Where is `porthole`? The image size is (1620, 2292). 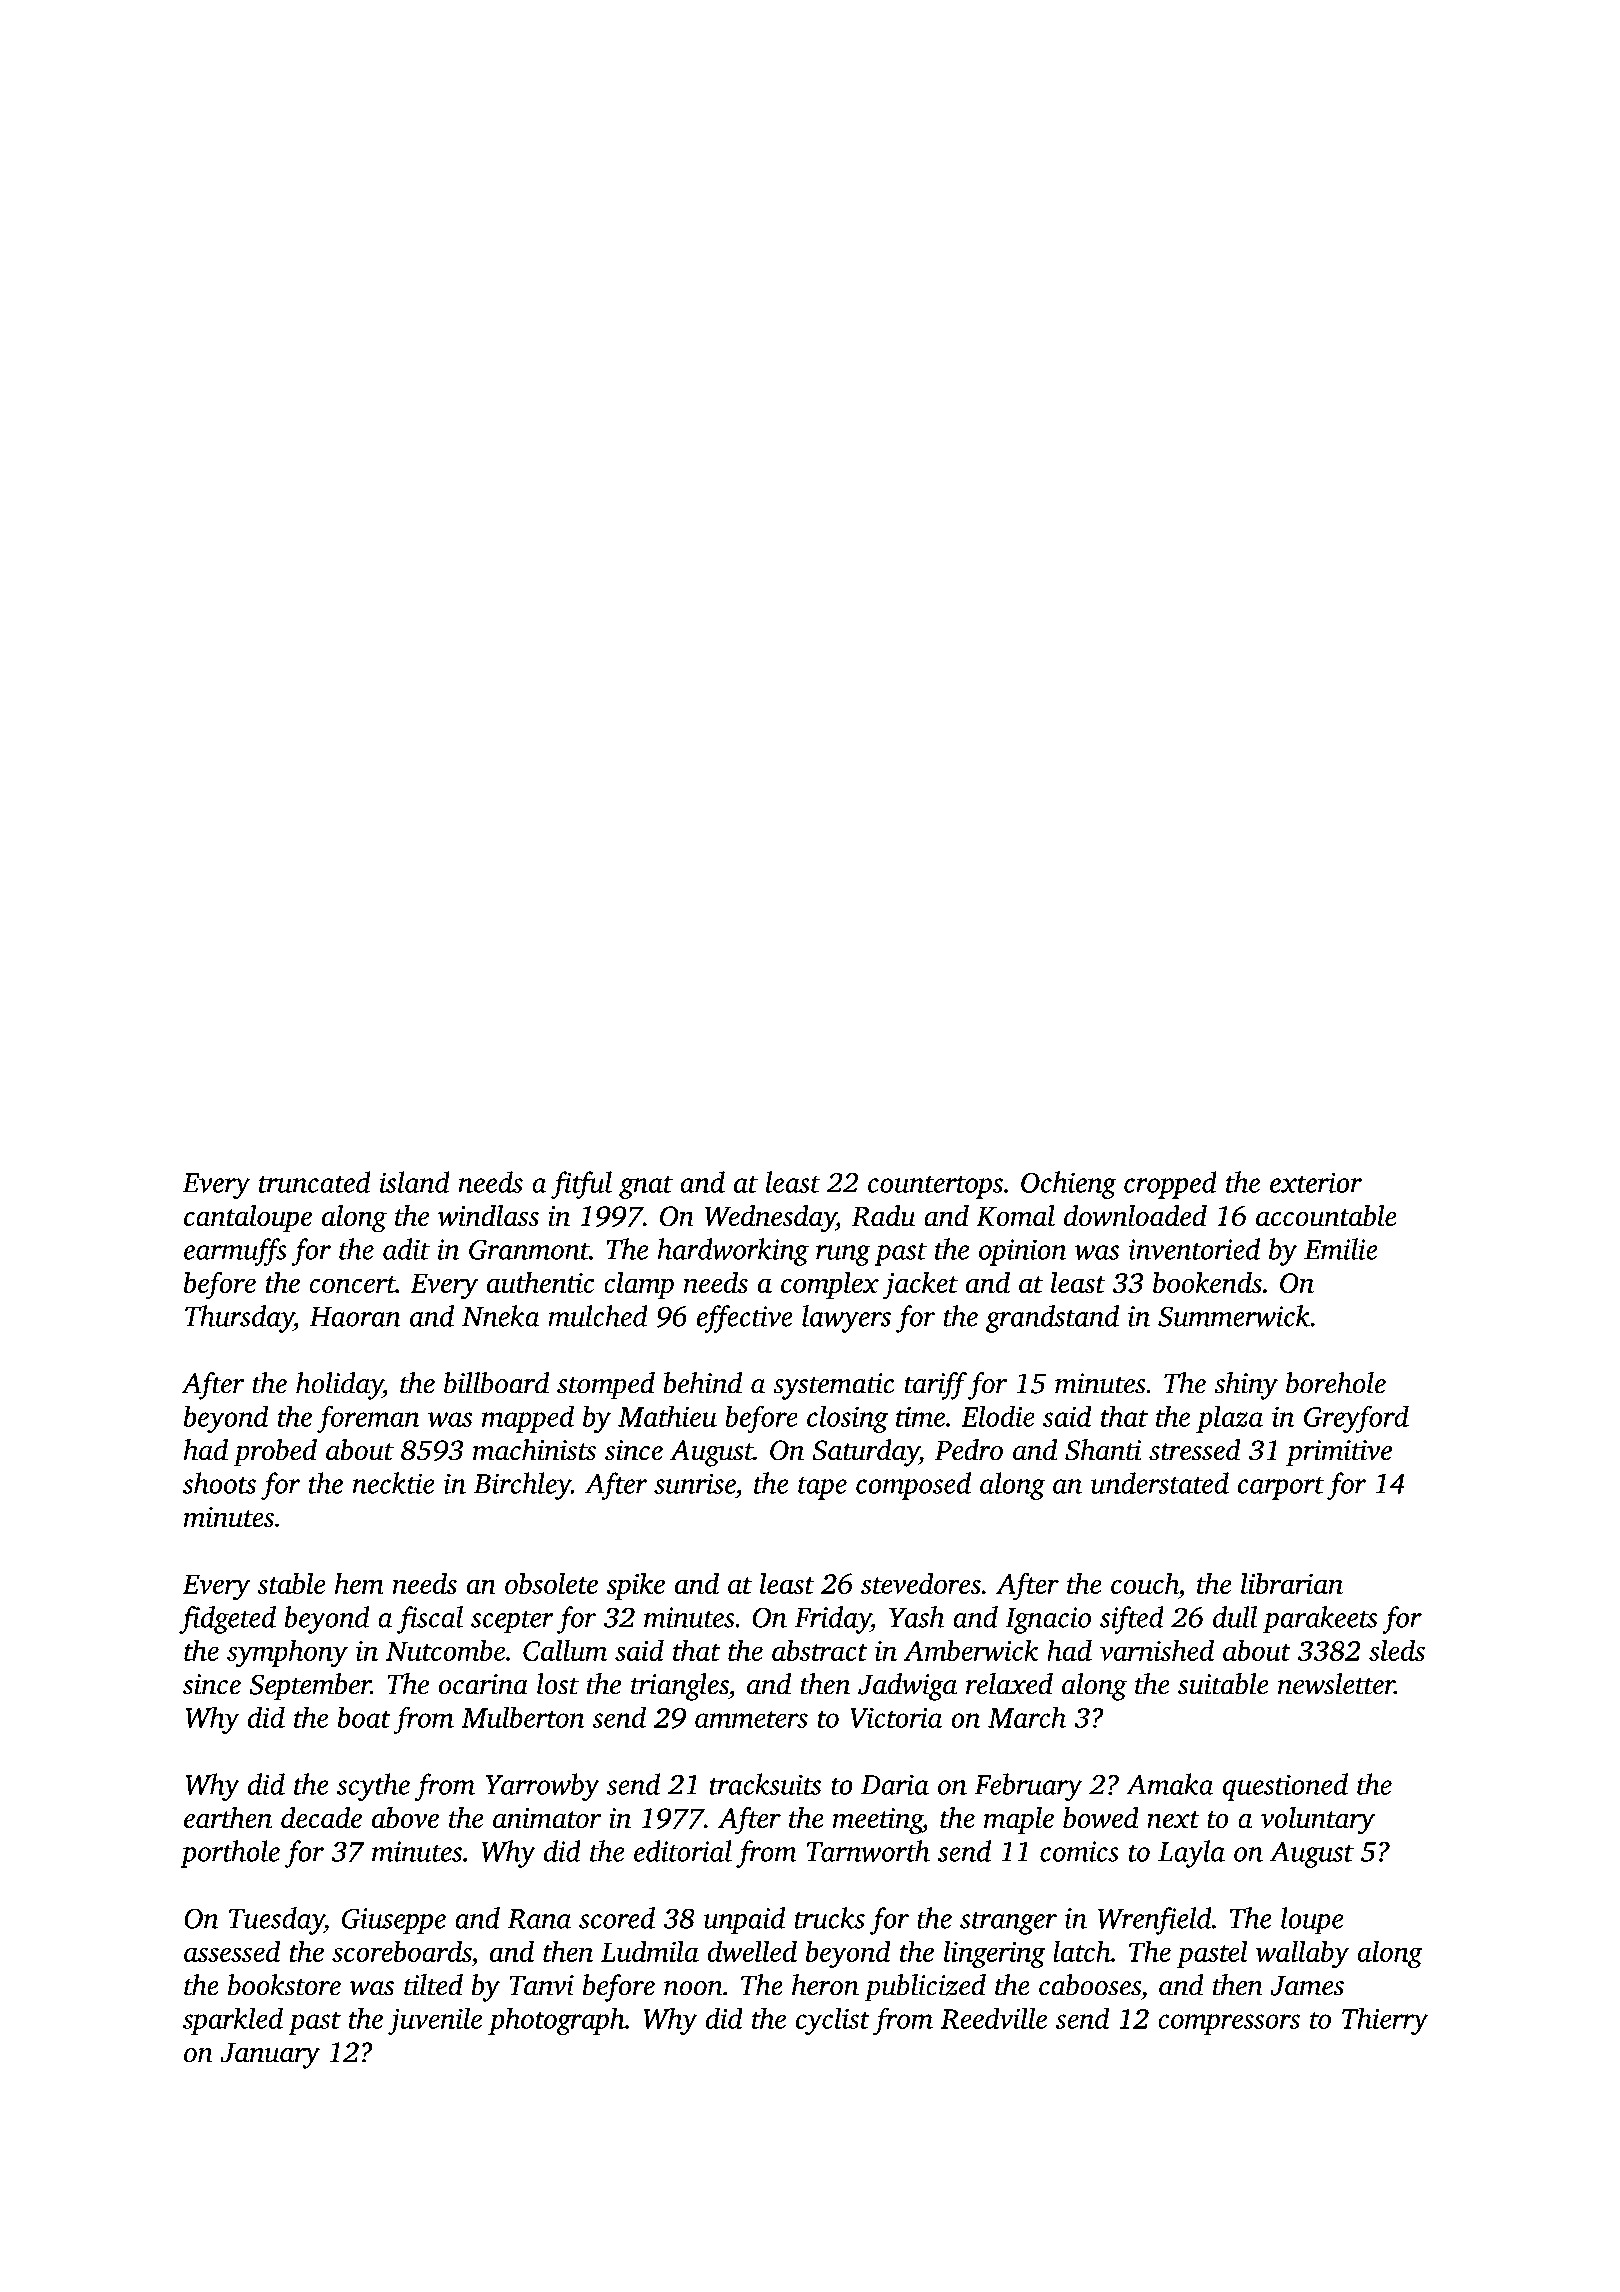
porthole is located at coordinates (230, 1854).
